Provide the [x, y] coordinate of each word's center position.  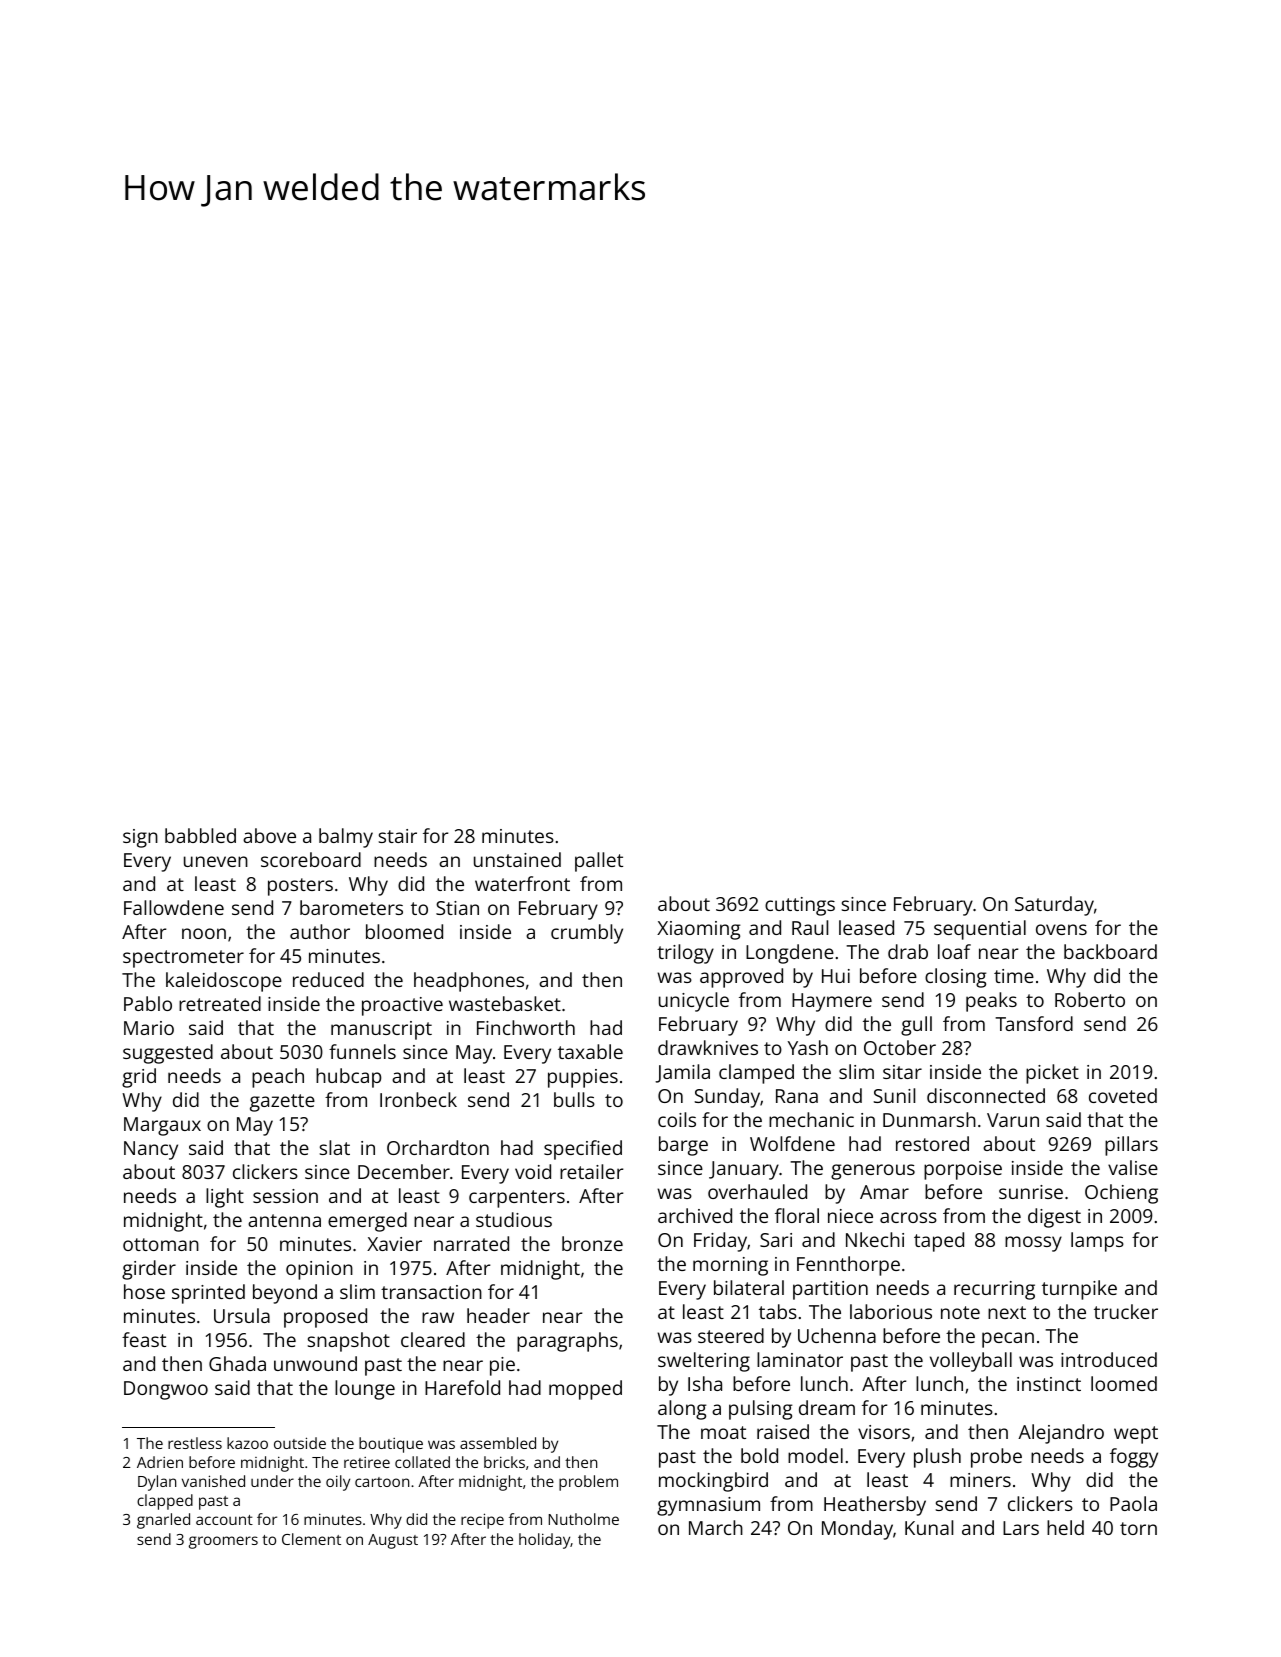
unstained [517, 859]
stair [398, 836]
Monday [857, 1530]
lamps [1097, 1242]
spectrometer [183, 959]
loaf [954, 951]
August [393, 1541]
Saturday [1054, 906]
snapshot [349, 1342]
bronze [592, 1243]
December [404, 1171]
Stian [457, 908]
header [498, 1315]
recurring [994, 1290]
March [716, 1527]
